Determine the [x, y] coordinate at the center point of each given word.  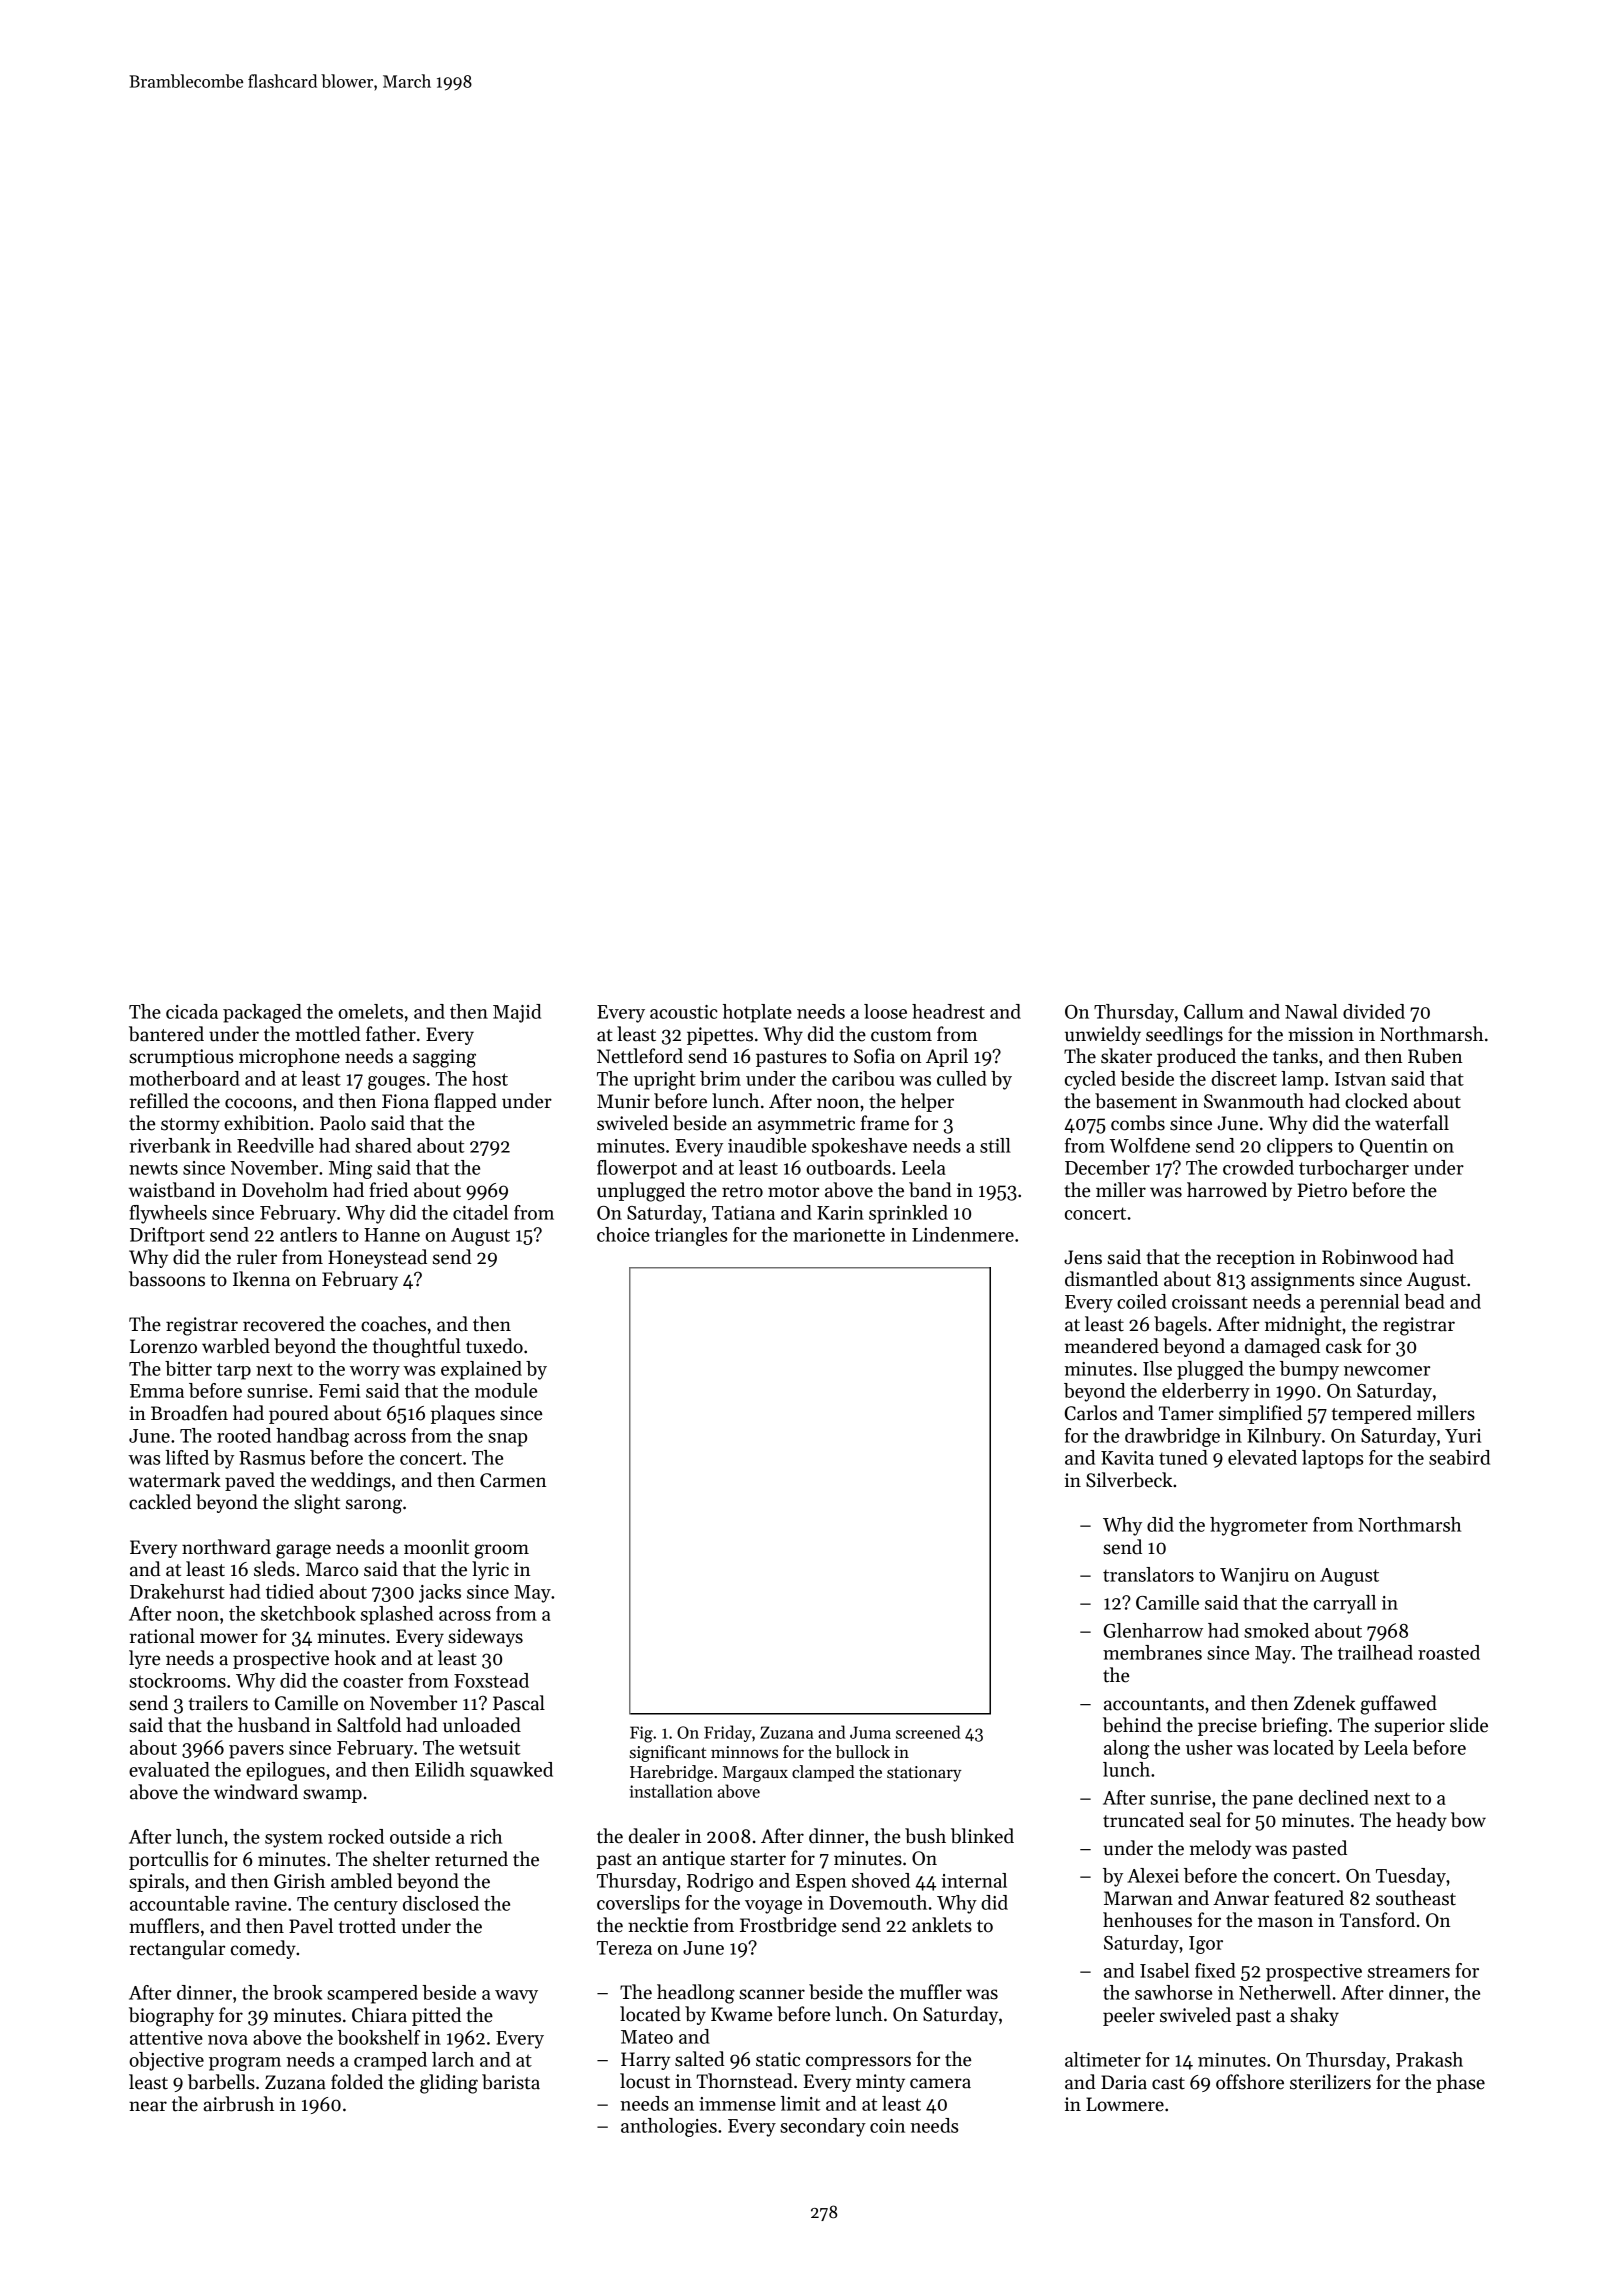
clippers [1300, 1147]
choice [623, 1234]
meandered [1112, 1346]
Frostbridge [788, 1927]
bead [1424, 1301]
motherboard [184, 1078]
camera [940, 2083]
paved [250, 1481]
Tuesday [1411, 1877]
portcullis [168, 1860]
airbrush [239, 2104]
